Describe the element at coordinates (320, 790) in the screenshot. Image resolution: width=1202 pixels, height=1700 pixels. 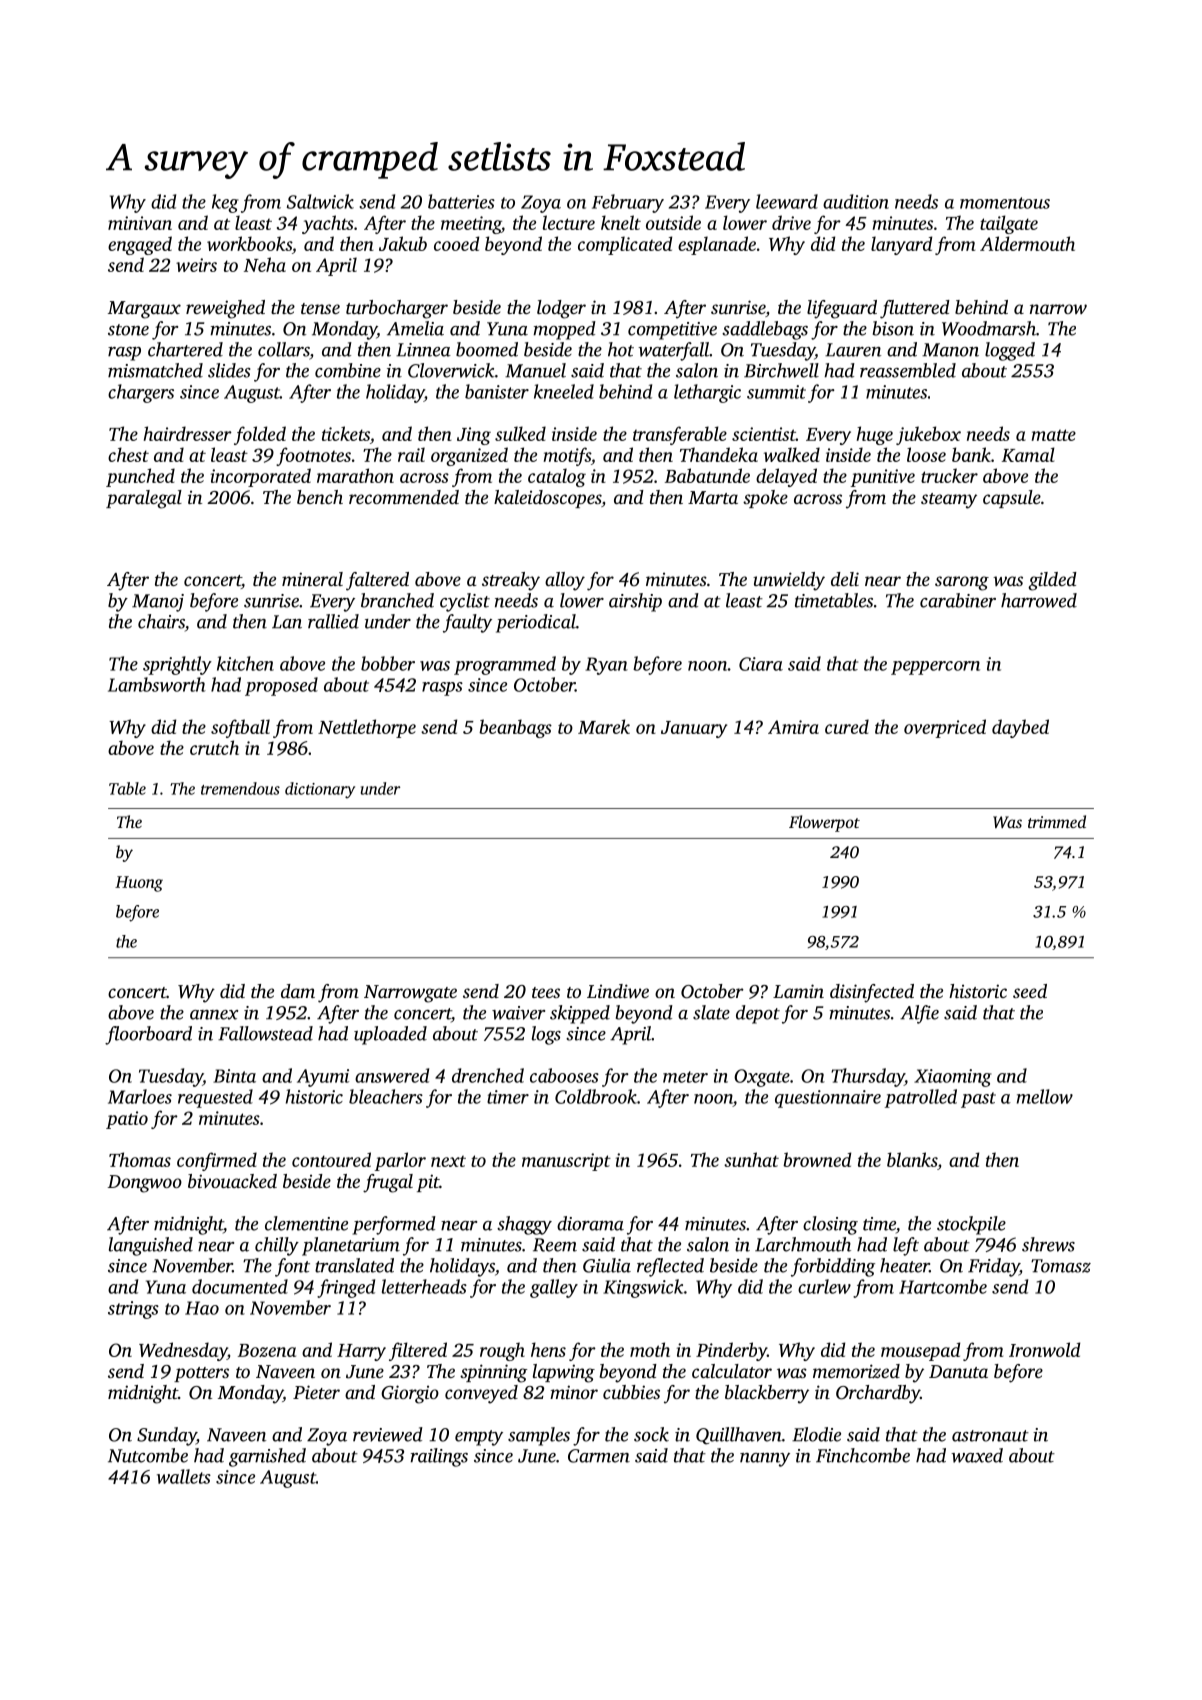
I see `dictionary` at that location.
